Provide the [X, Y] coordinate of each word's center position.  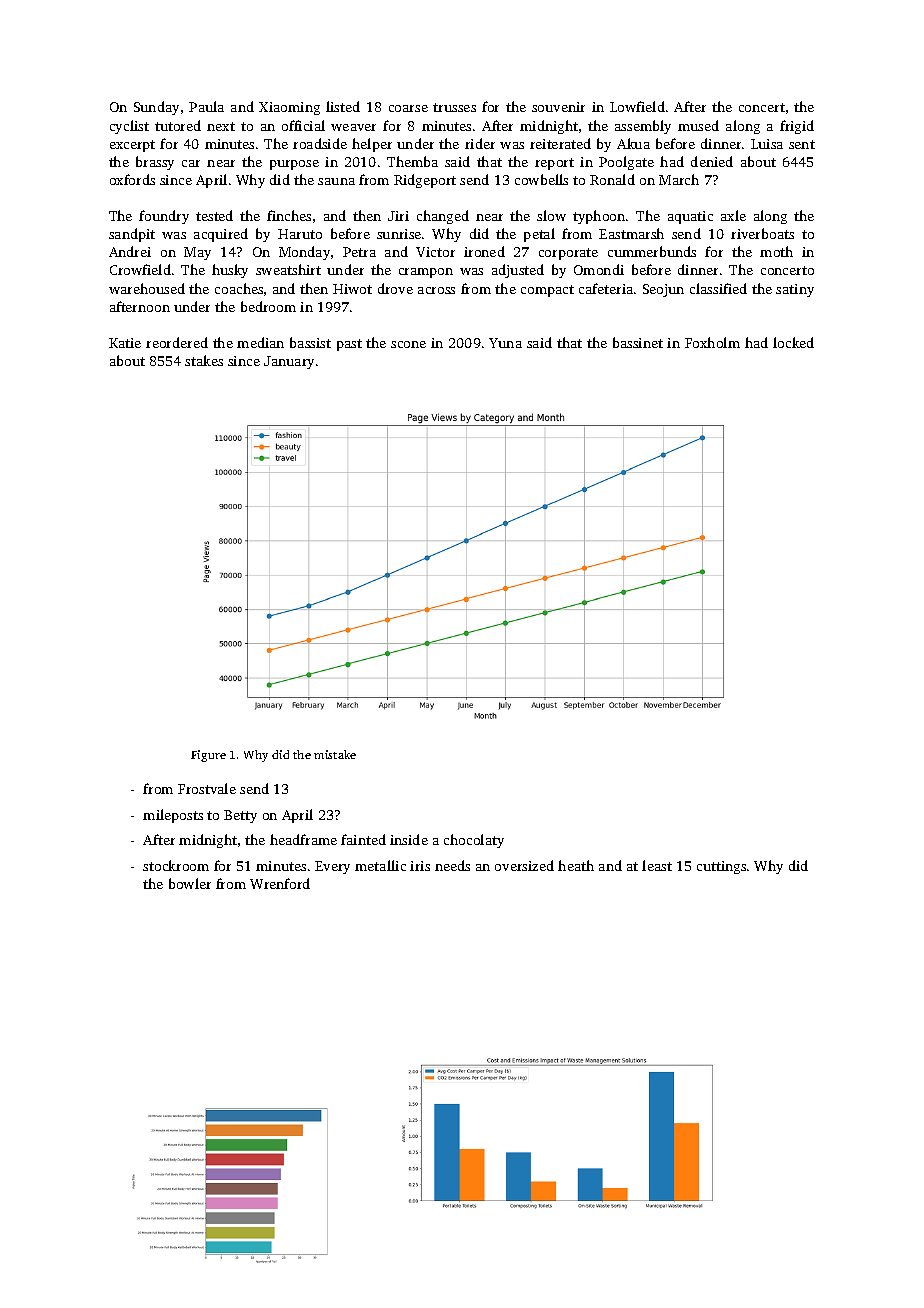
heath [576, 865]
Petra [359, 252]
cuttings [721, 867]
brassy [155, 163]
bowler [190, 883]
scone [408, 344]
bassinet [638, 342]
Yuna [505, 343]
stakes [204, 360]
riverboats [762, 233]
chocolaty [474, 841]
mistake [335, 754]
